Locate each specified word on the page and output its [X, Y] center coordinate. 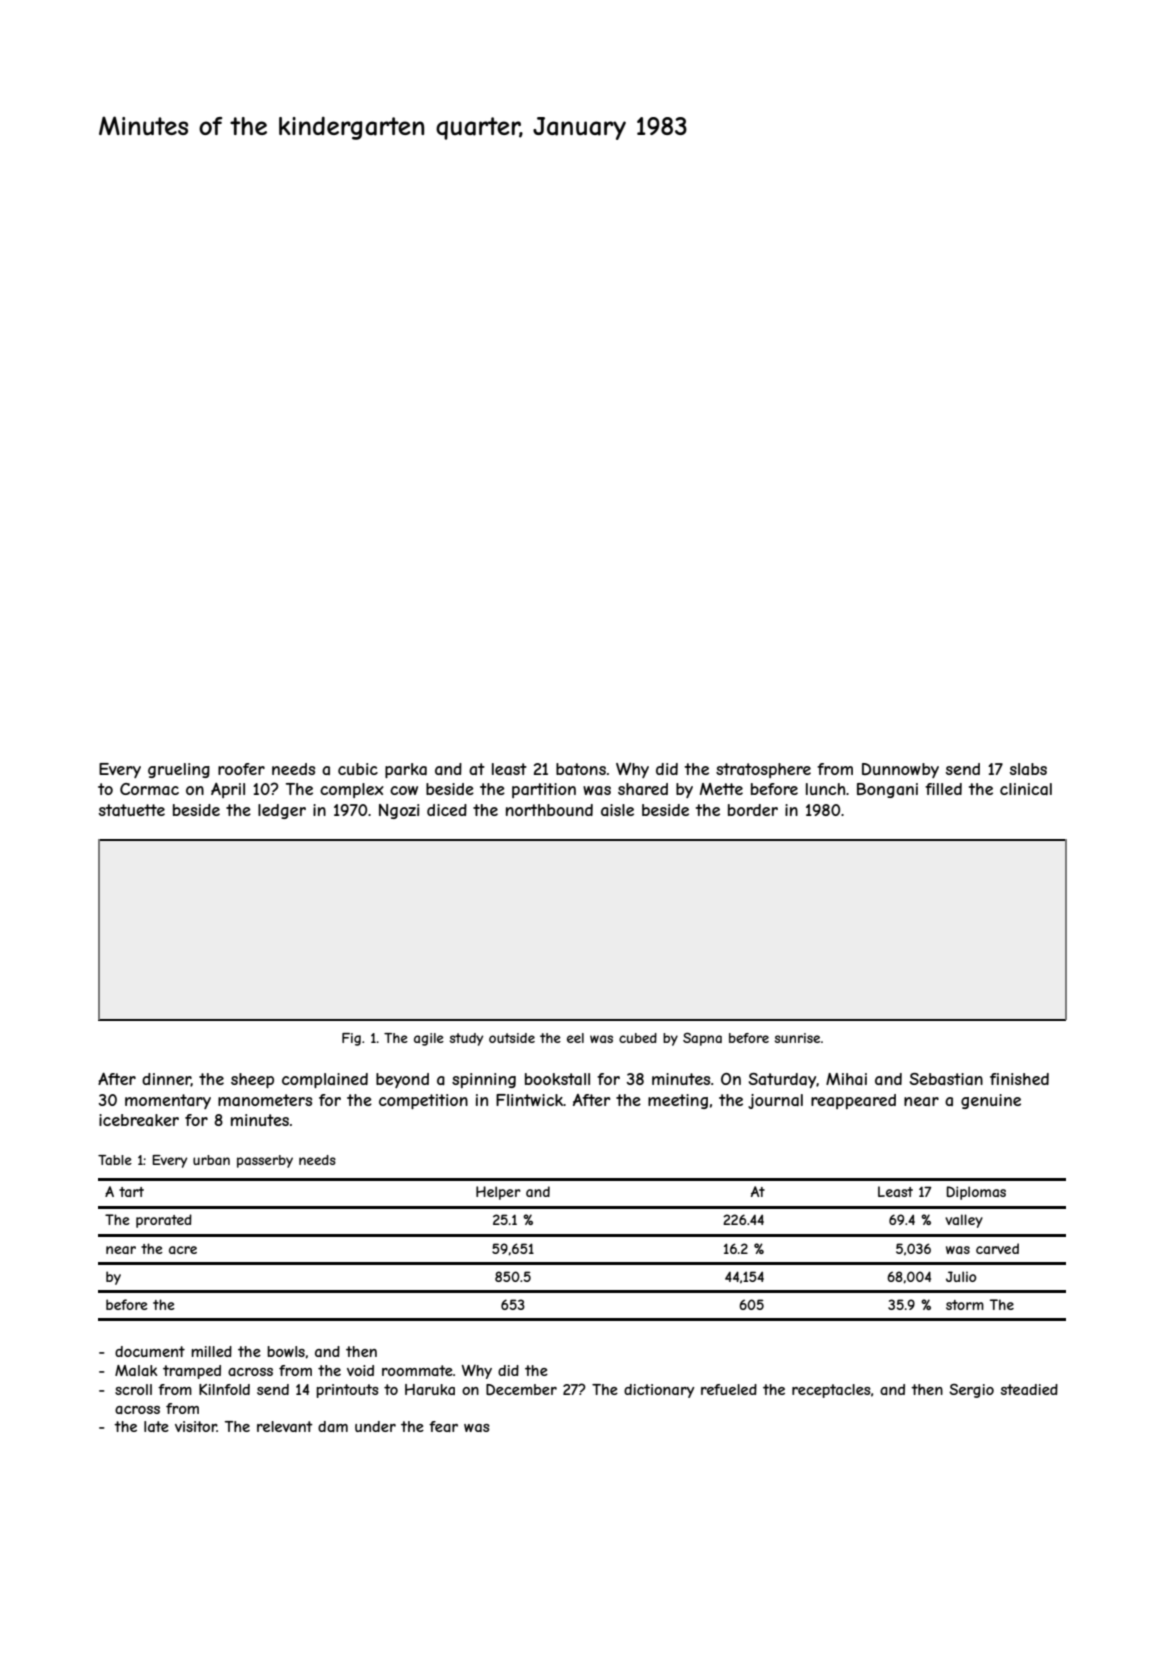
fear [443, 1426]
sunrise [797, 1038]
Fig [351, 1039]
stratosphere [763, 770]
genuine [991, 1101]
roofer [241, 769]
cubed [638, 1038]
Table [115, 1160]
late [156, 1426]
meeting [678, 1101]
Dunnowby [900, 770]
